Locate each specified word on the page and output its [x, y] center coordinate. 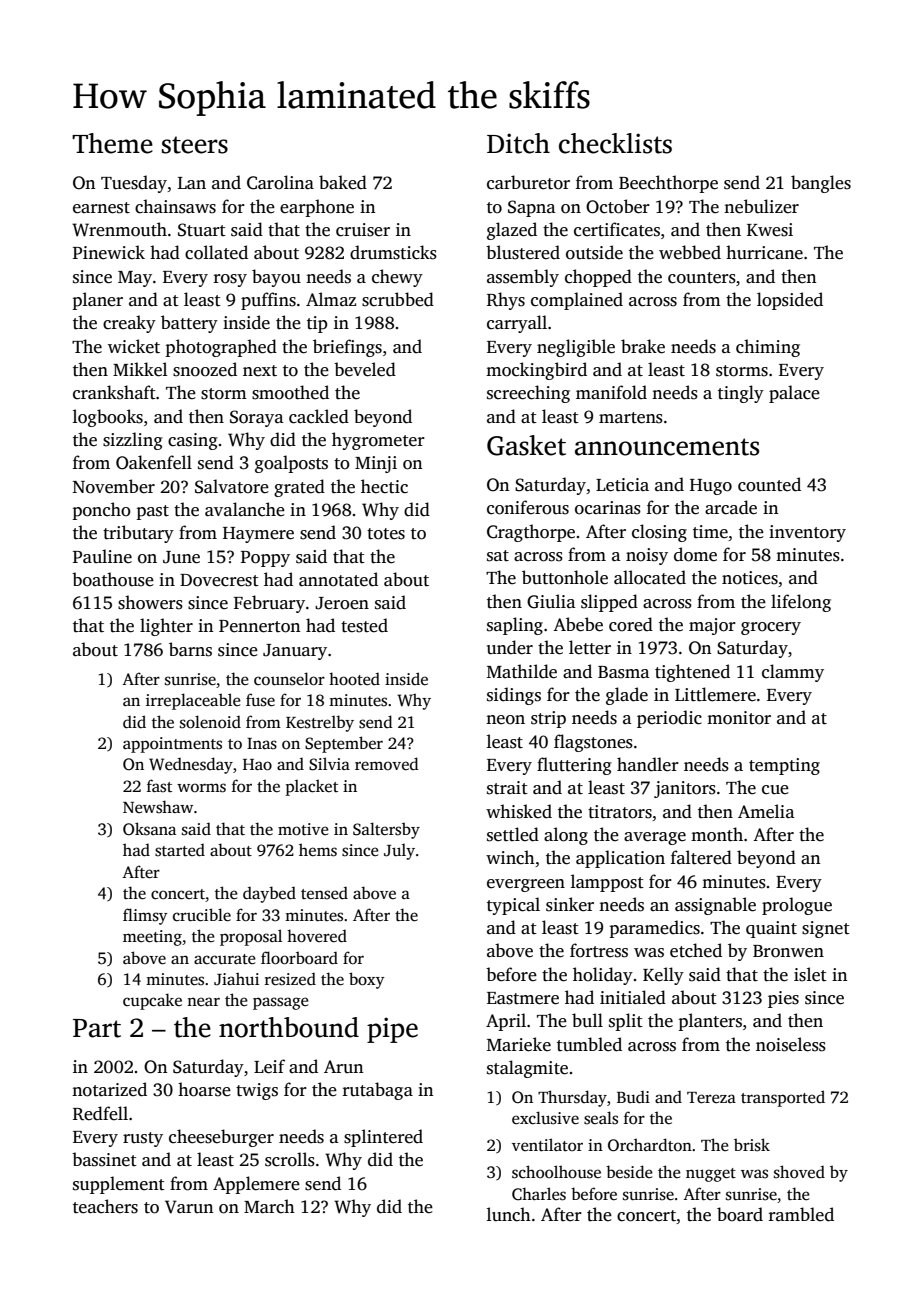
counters [702, 278]
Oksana [149, 829]
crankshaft [114, 392]
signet [826, 929]
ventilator [547, 1144]
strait [507, 788]
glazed [512, 231]
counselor [289, 679]
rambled [801, 1214]
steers [195, 145]
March [269, 1206]
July [399, 852]
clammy [793, 673]
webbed [690, 252]
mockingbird [536, 371]
